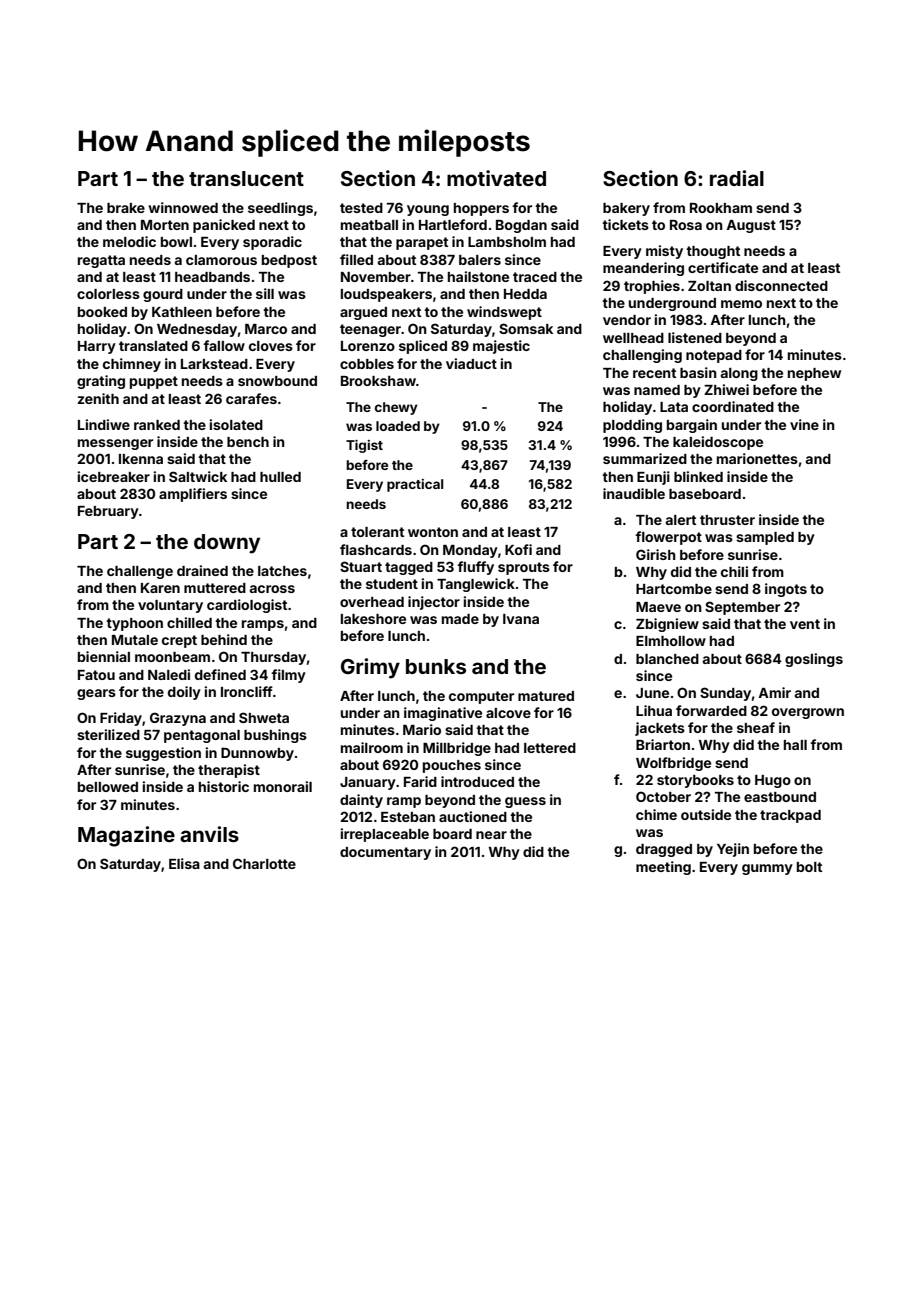  I want to click on alcove, so click(508, 713).
